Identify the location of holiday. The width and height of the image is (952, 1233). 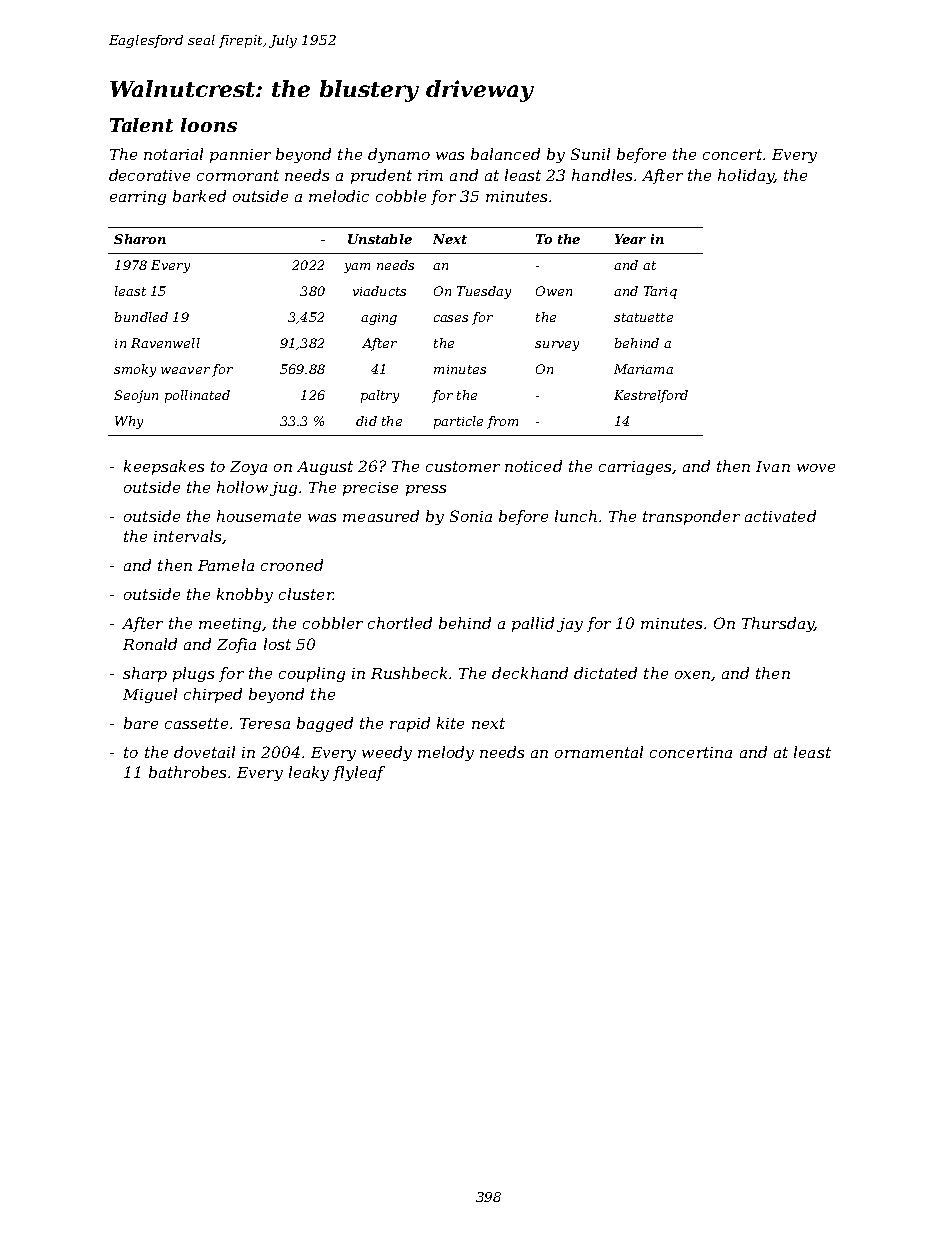
(746, 176).
